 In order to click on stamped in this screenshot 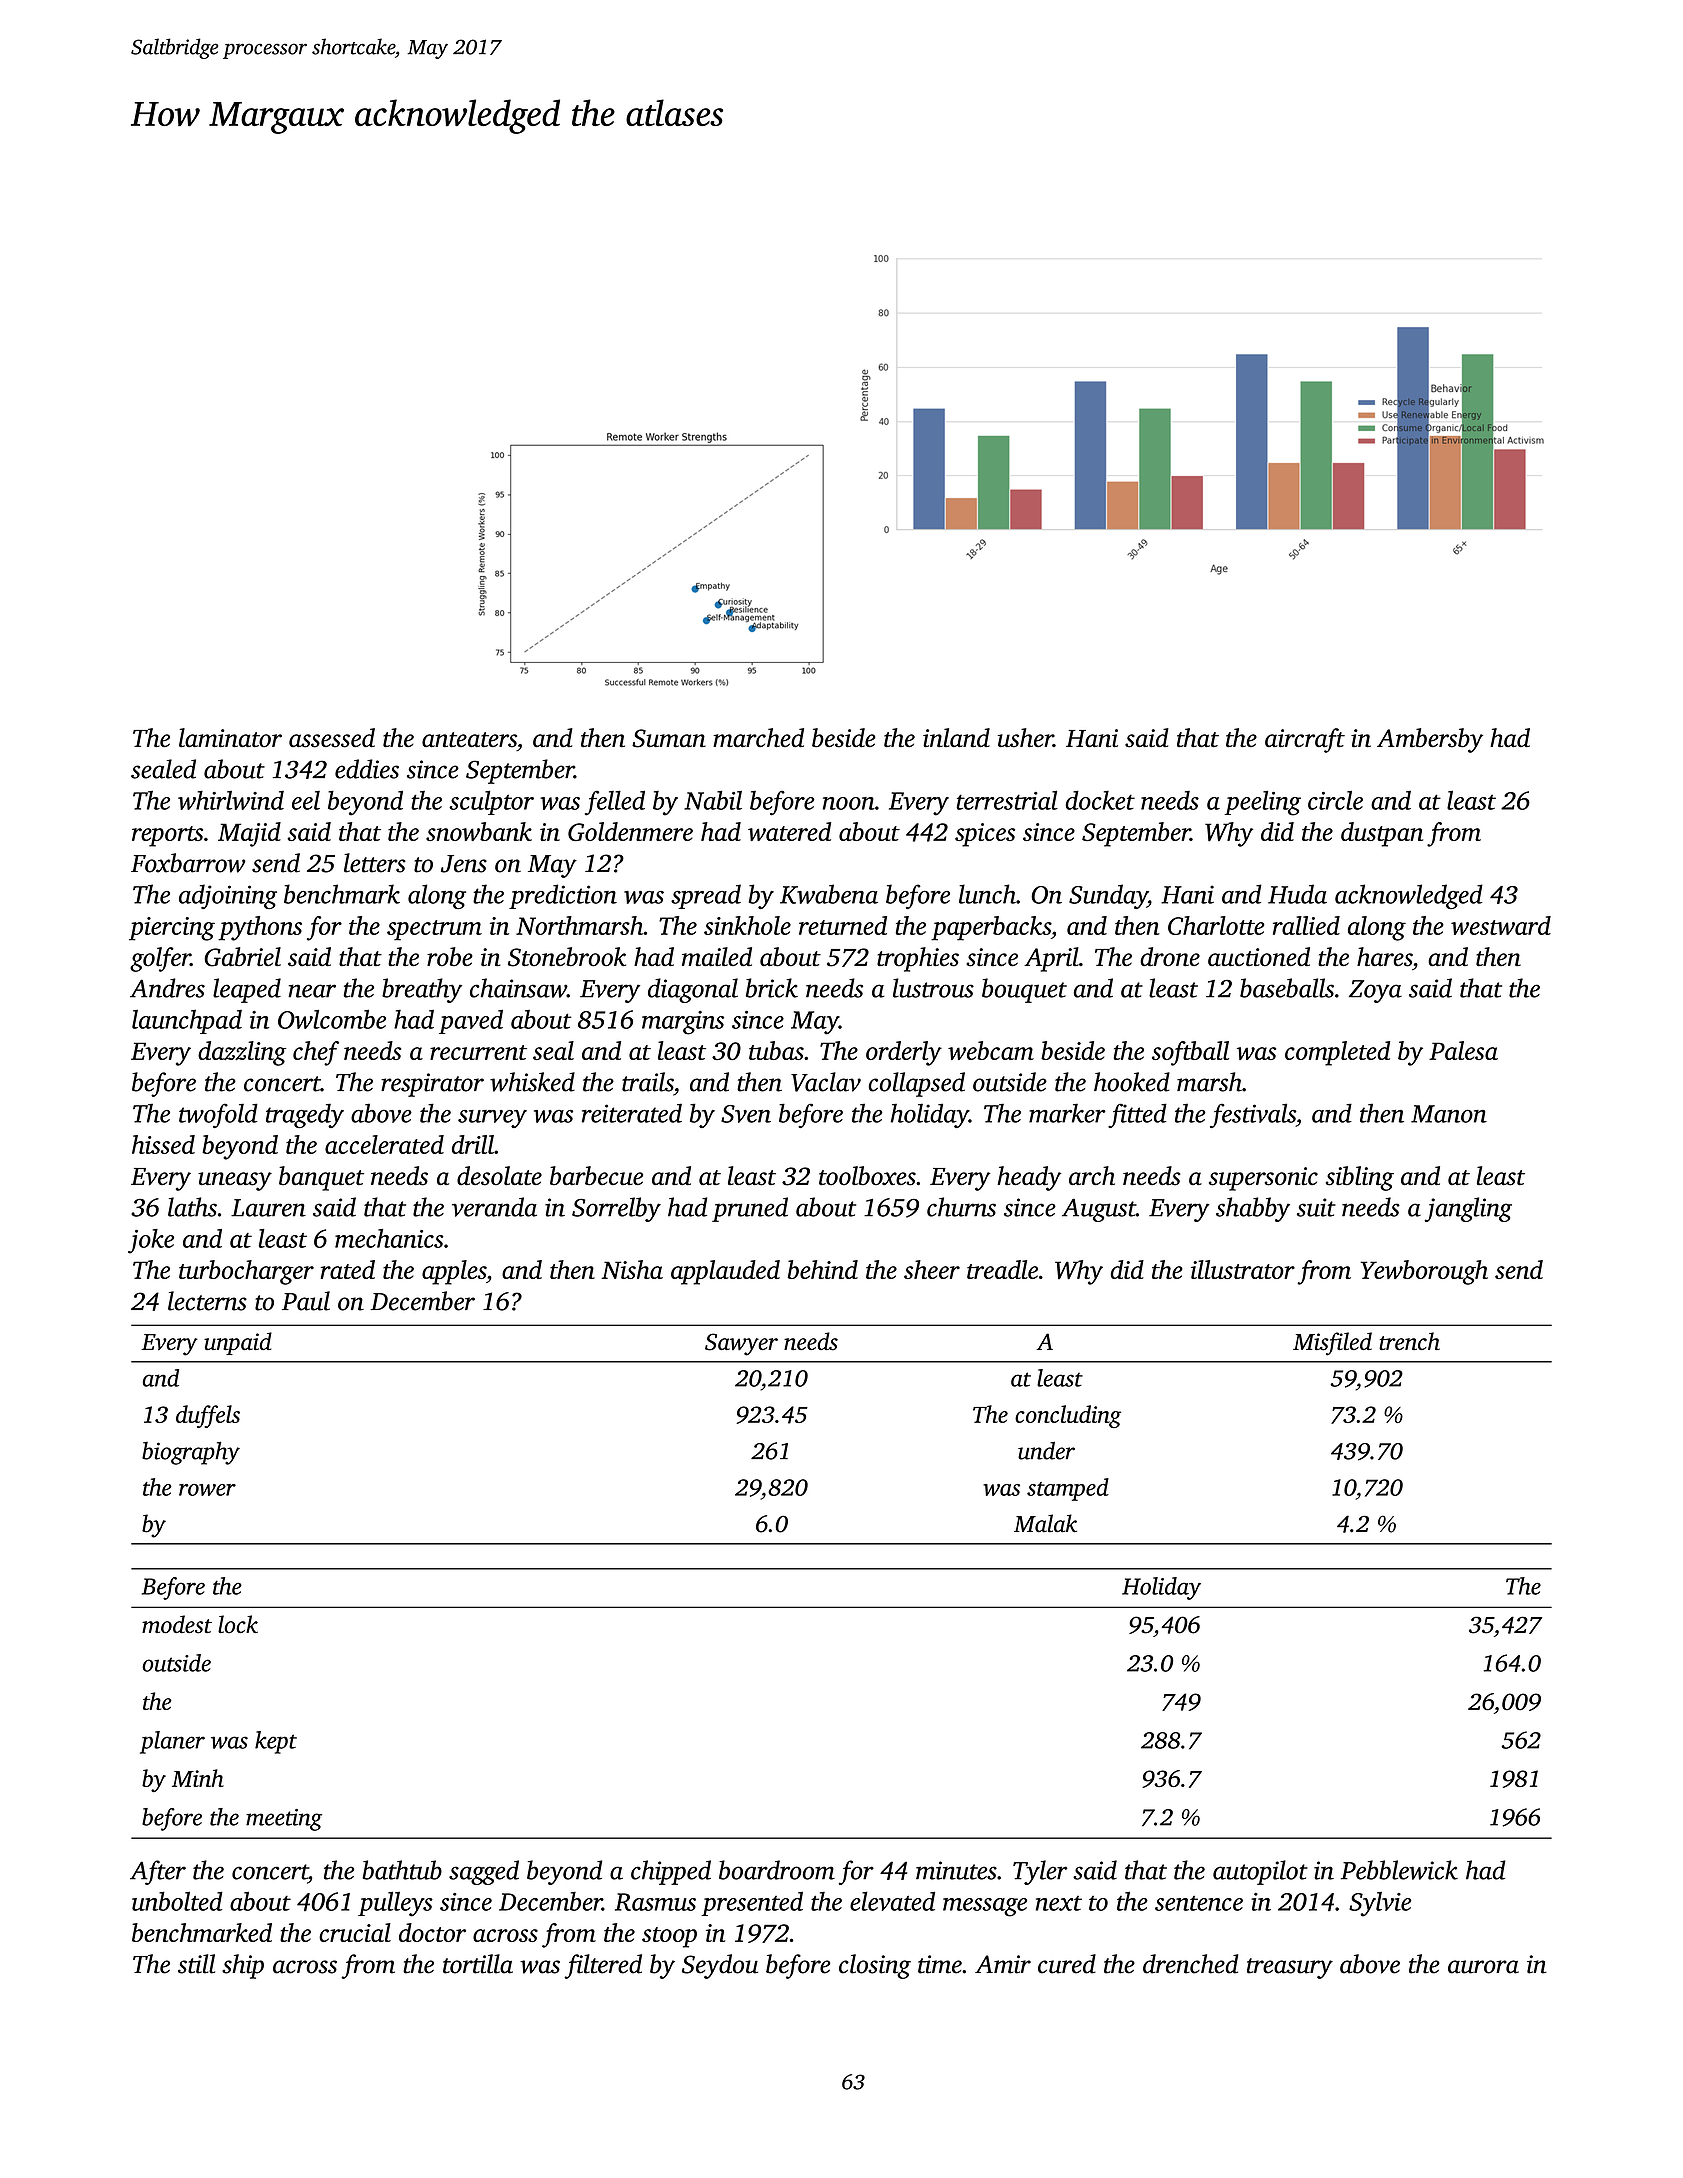, I will do `click(1068, 1489)`.
